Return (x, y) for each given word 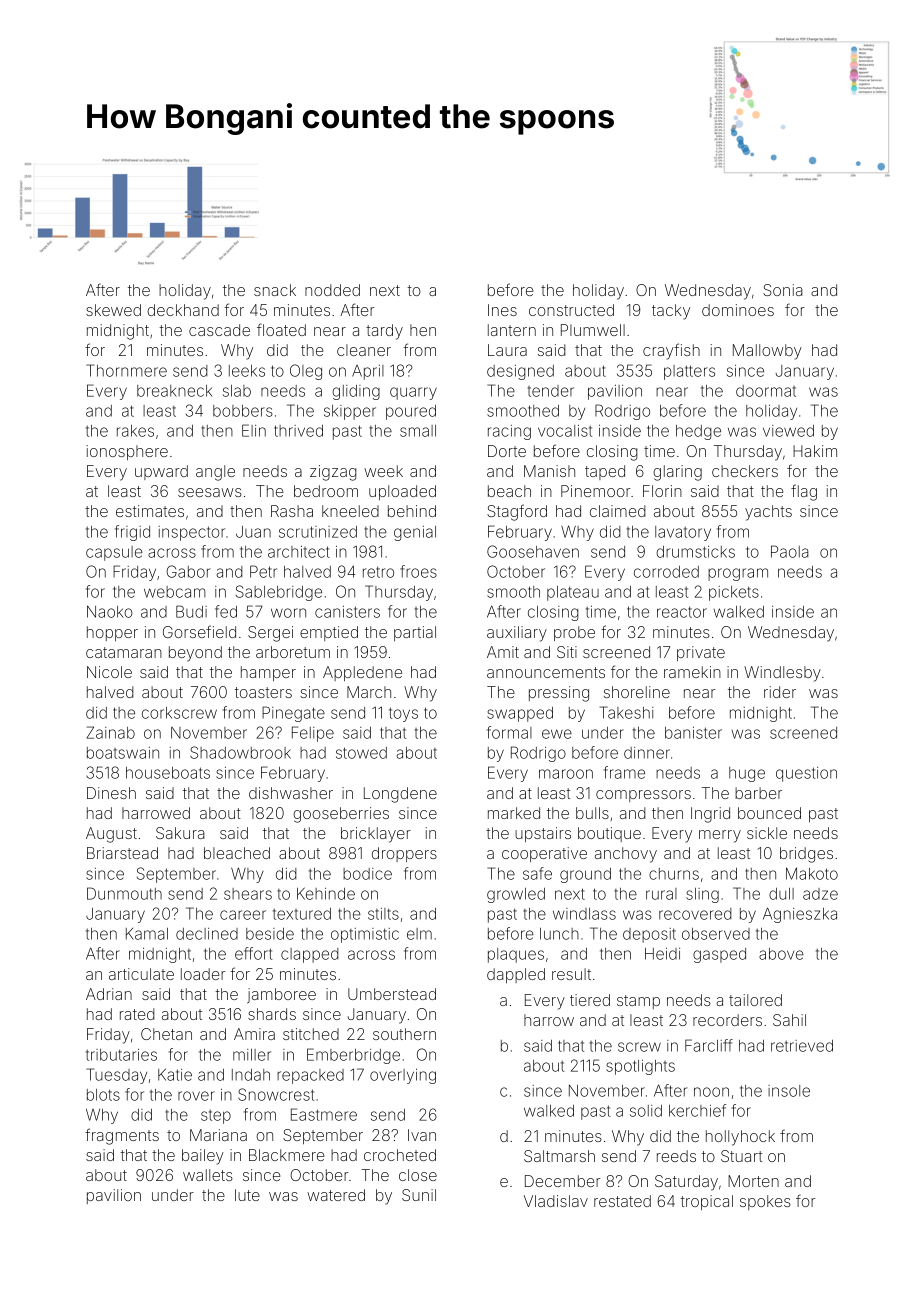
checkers (745, 471)
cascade (219, 330)
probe (574, 633)
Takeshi (626, 712)
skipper (350, 412)
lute (247, 1195)
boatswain (123, 753)
